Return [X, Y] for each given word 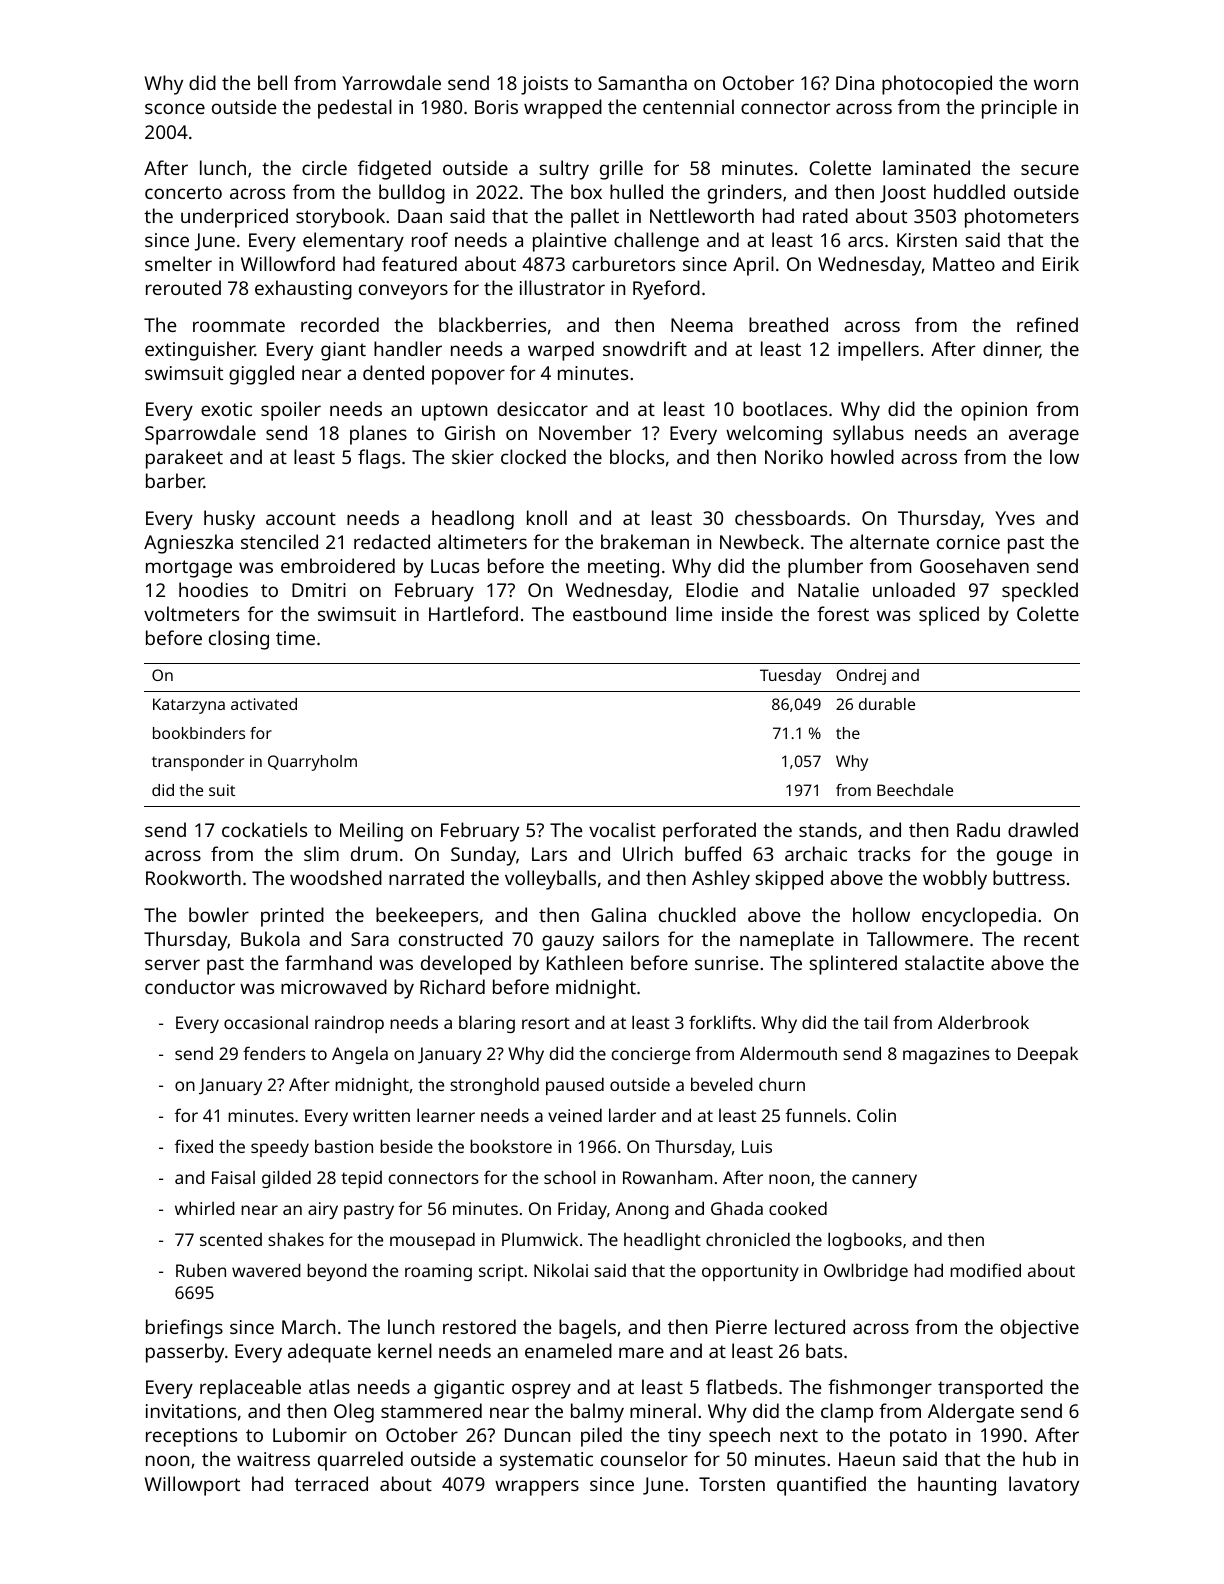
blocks [637, 456]
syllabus [868, 435]
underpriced [234, 218]
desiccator [542, 408]
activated [264, 704]
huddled [969, 191]
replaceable [250, 1389]
